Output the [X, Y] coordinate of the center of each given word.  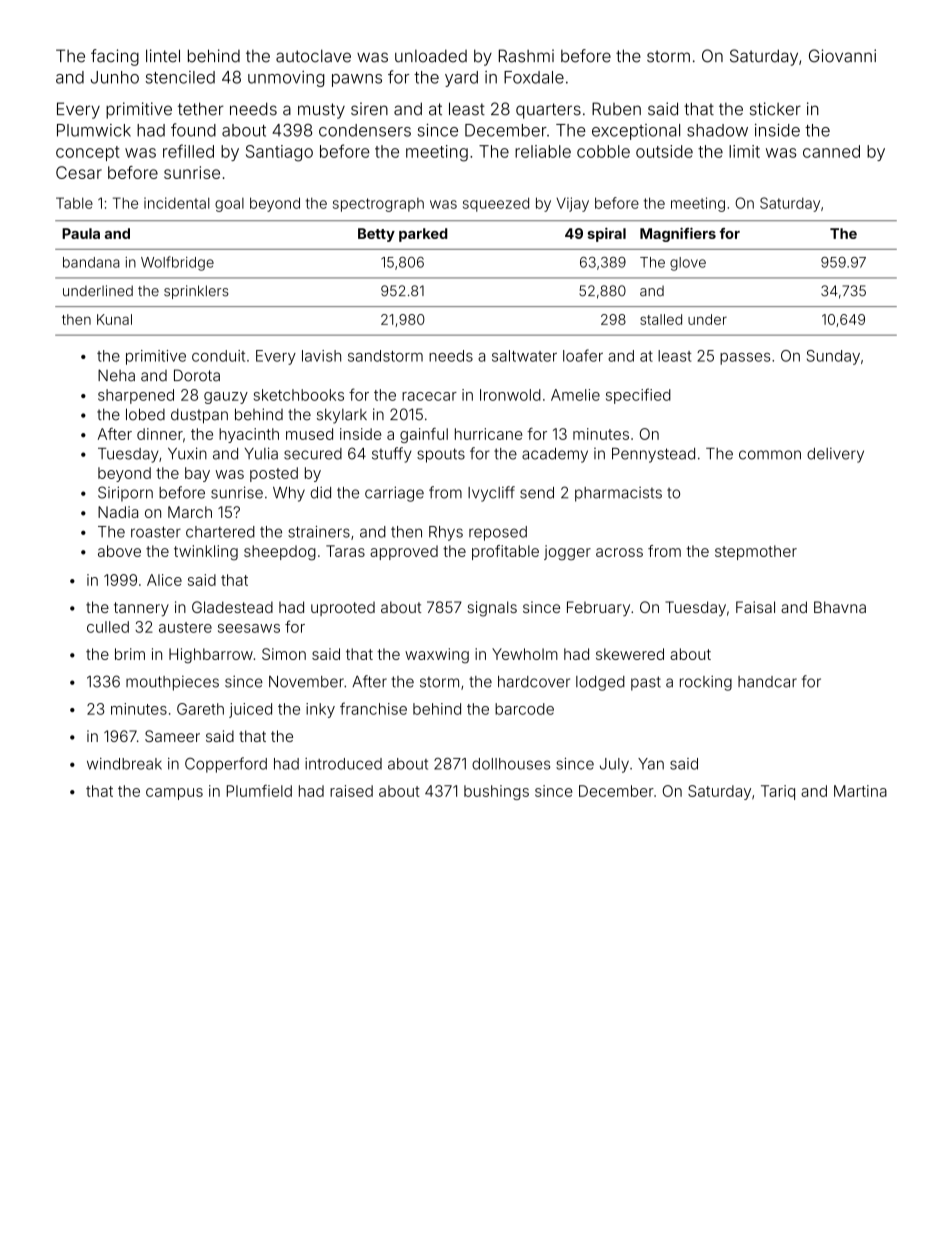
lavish [321, 356]
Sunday [833, 357]
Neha [116, 375]
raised [351, 791]
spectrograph [378, 205]
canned [831, 151]
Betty [376, 235]
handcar [767, 682]
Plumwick [94, 130]
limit [744, 151]
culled [108, 627]
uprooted [343, 609]
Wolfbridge [177, 263]
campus [174, 794]
